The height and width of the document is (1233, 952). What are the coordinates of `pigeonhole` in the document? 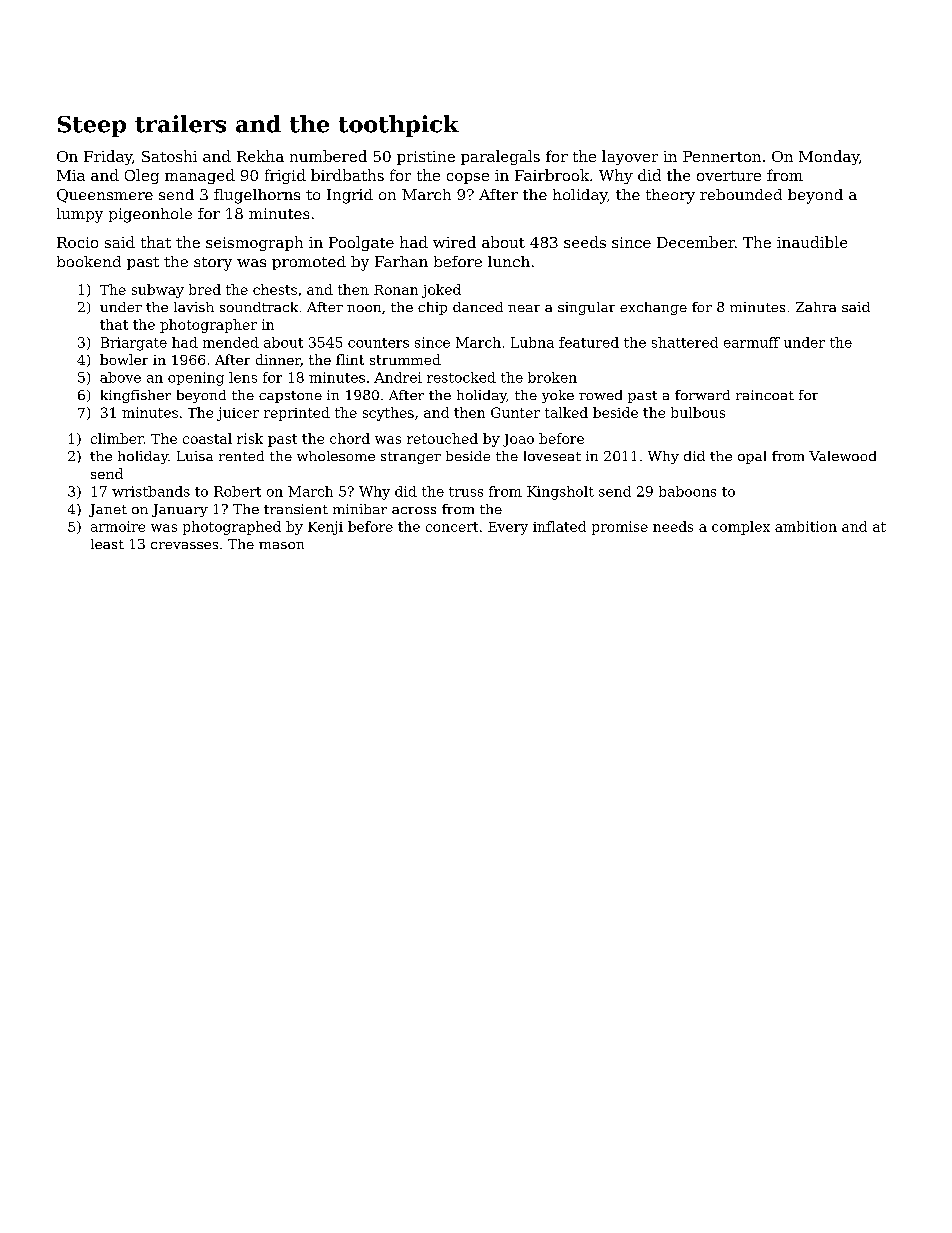 It's located at (150, 215).
